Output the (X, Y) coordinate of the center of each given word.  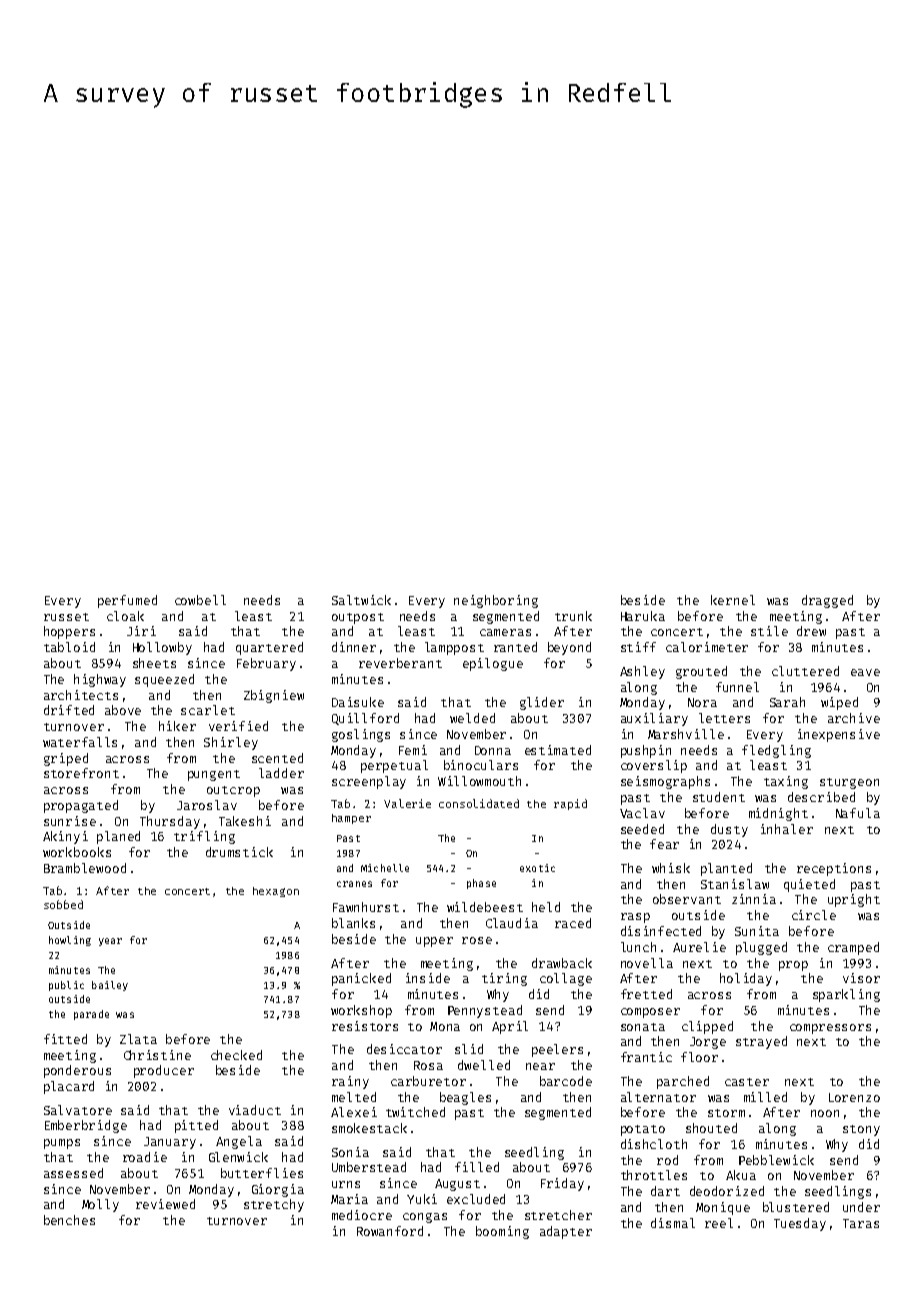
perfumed (127, 601)
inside (428, 978)
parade (91, 1015)
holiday (746, 979)
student (719, 797)
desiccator (404, 1049)
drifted (69, 710)
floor (699, 1057)
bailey (110, 986)
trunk (573, 616)
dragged (827, 601)
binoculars (481, 765)
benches (69, 1220)
